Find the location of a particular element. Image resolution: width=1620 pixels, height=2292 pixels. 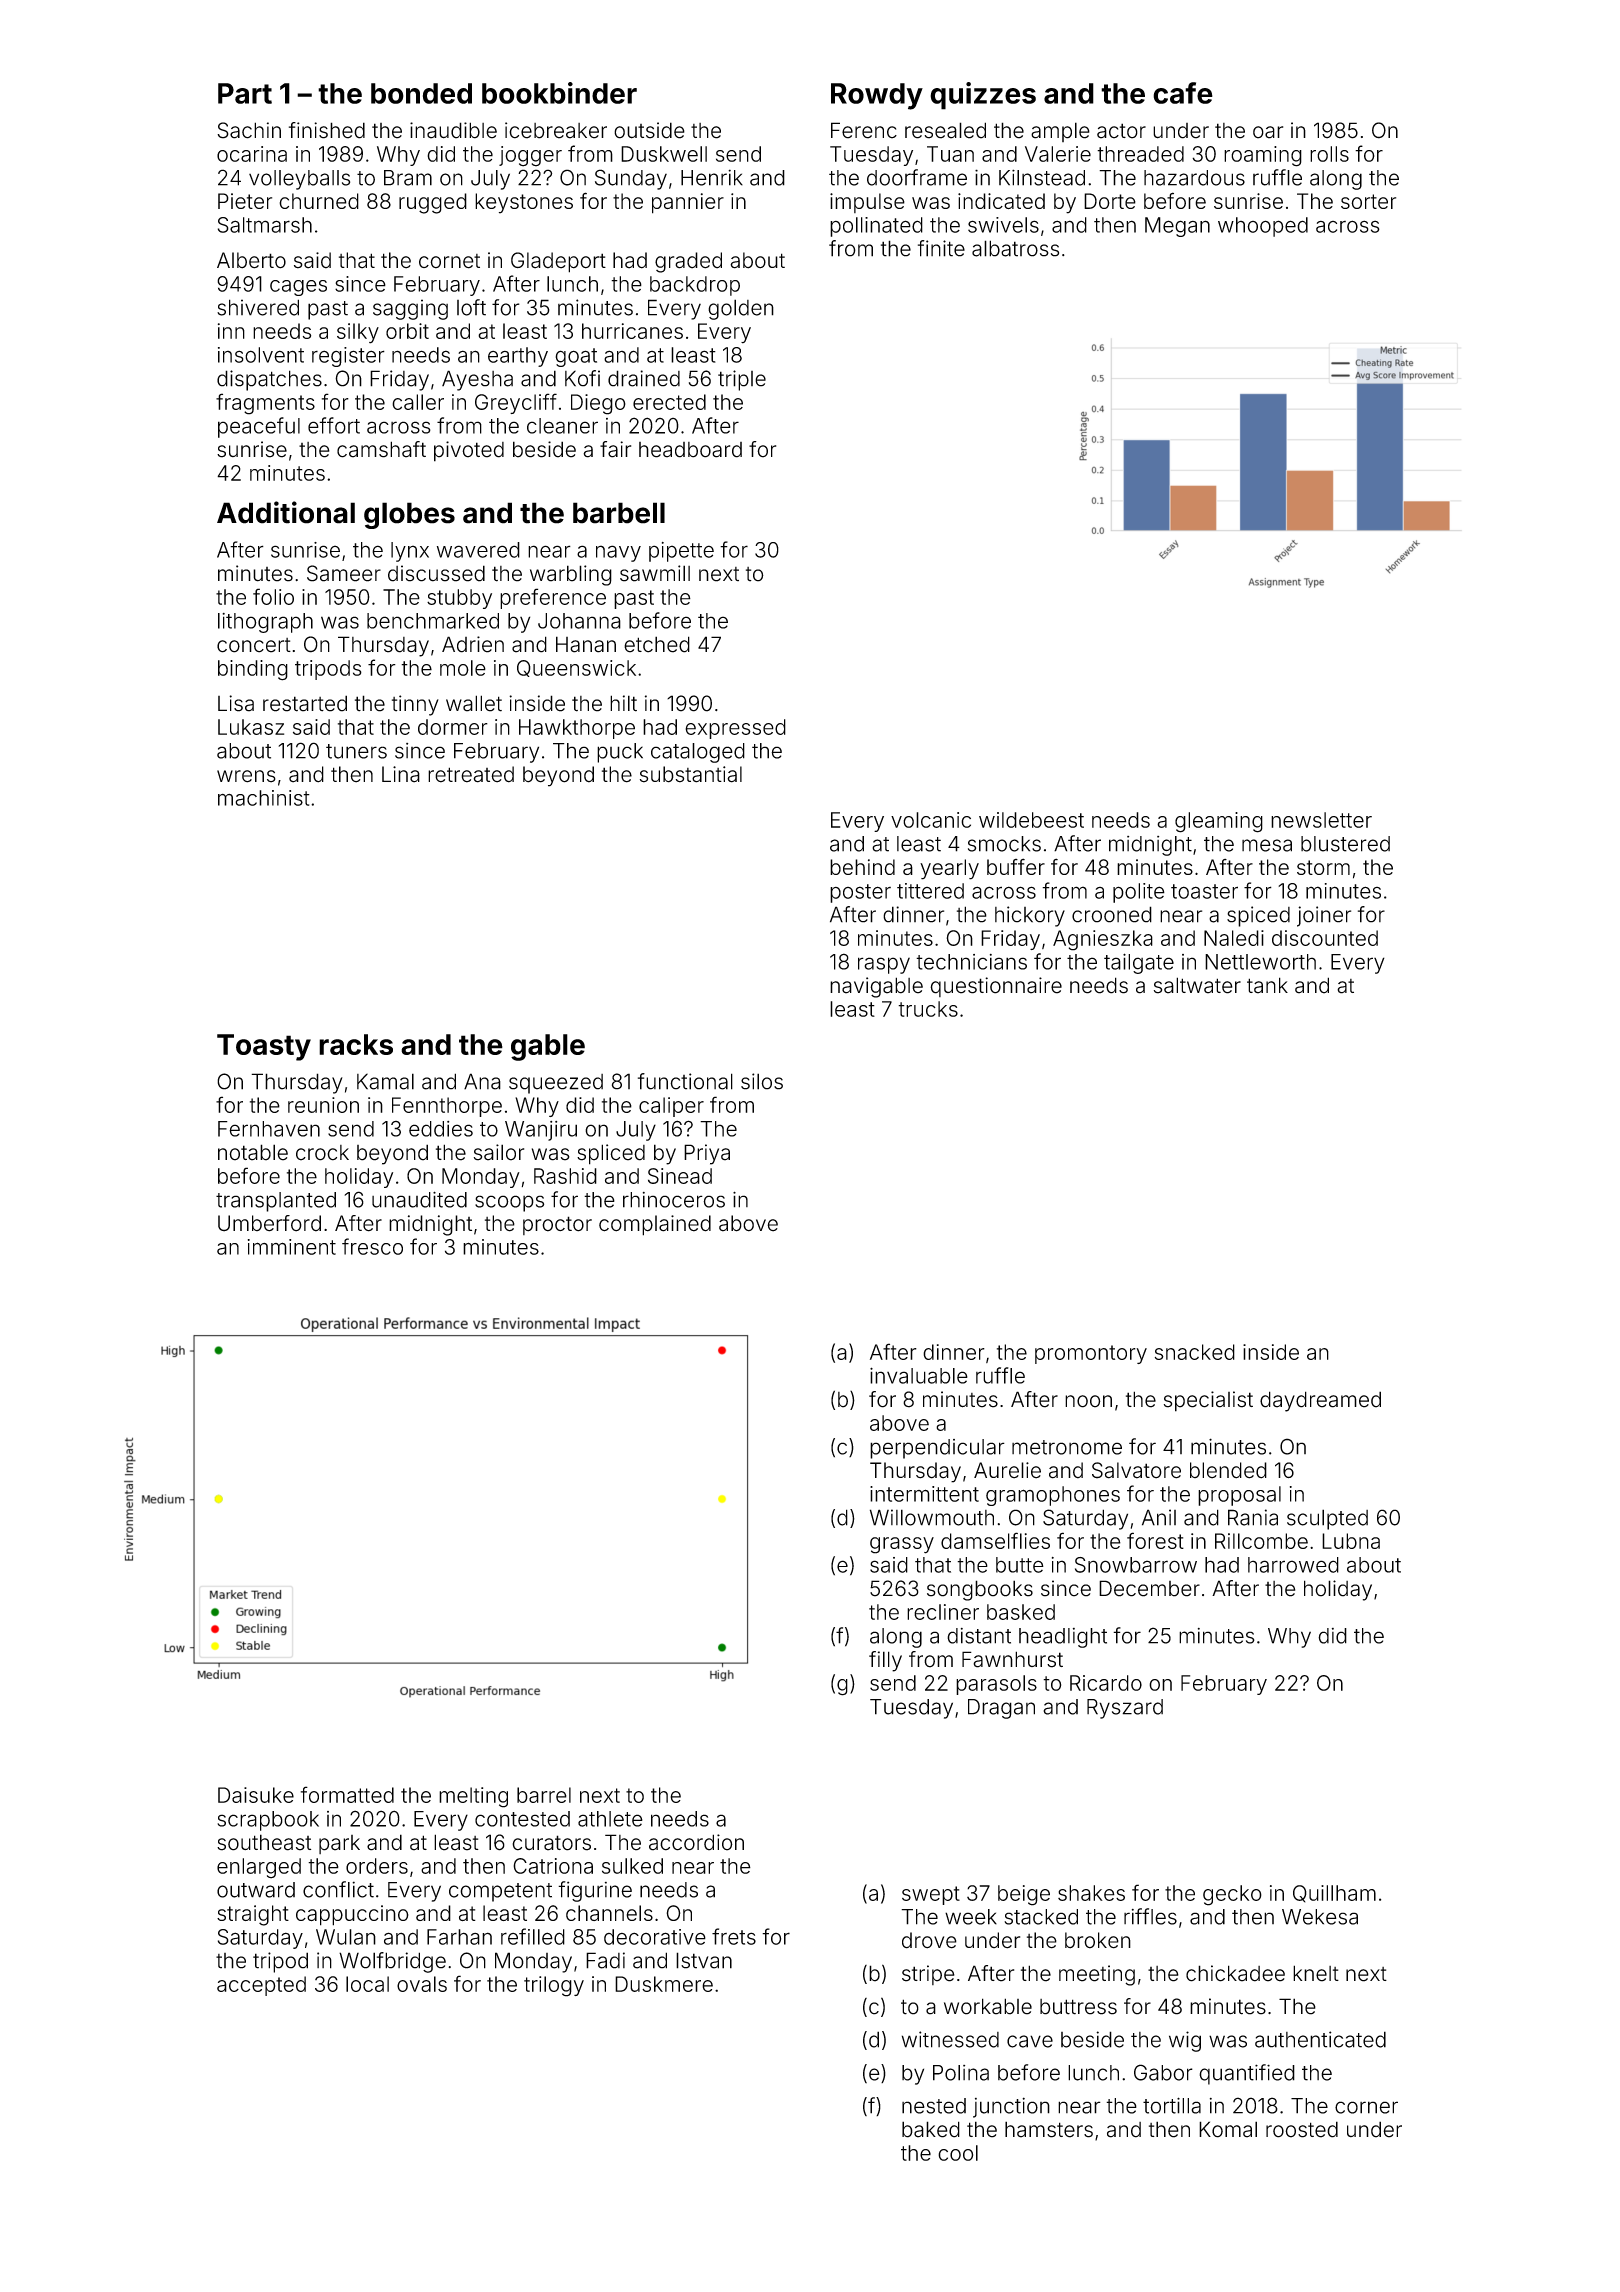

retreated is located at coordinates (471, 774).
